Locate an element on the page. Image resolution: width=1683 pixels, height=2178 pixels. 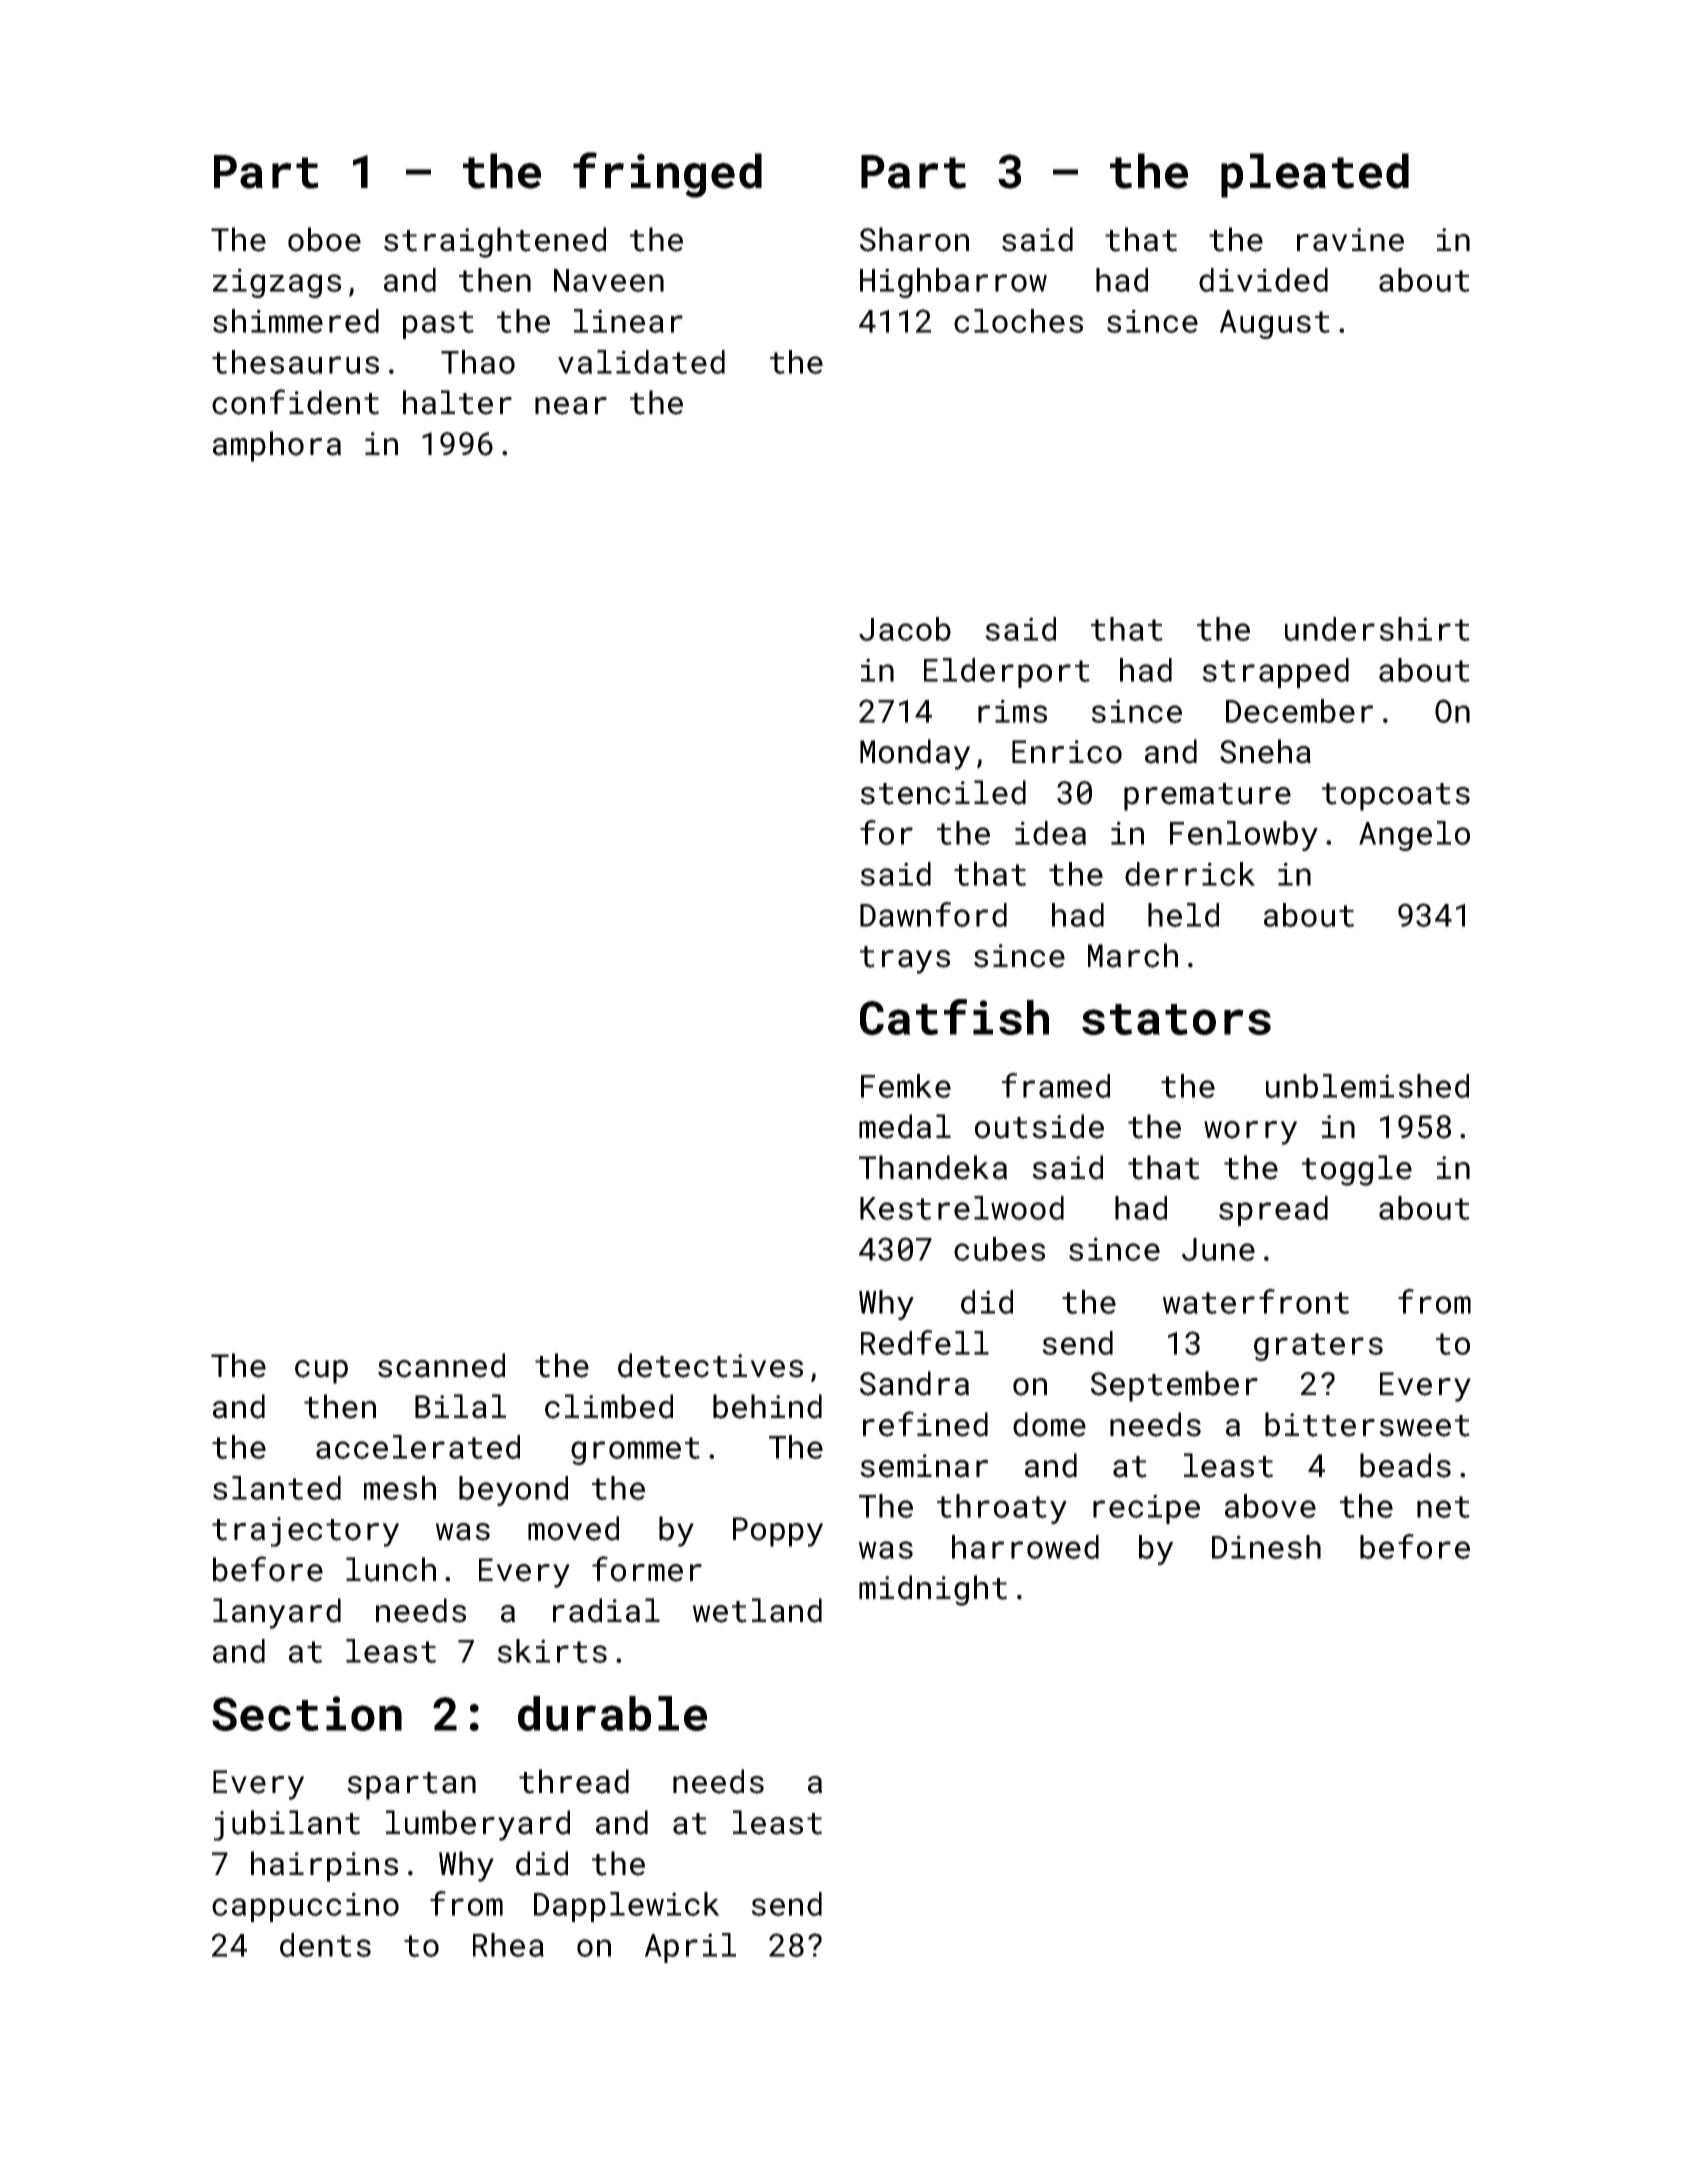
Angelo is located at coordinates (1414, 836).
